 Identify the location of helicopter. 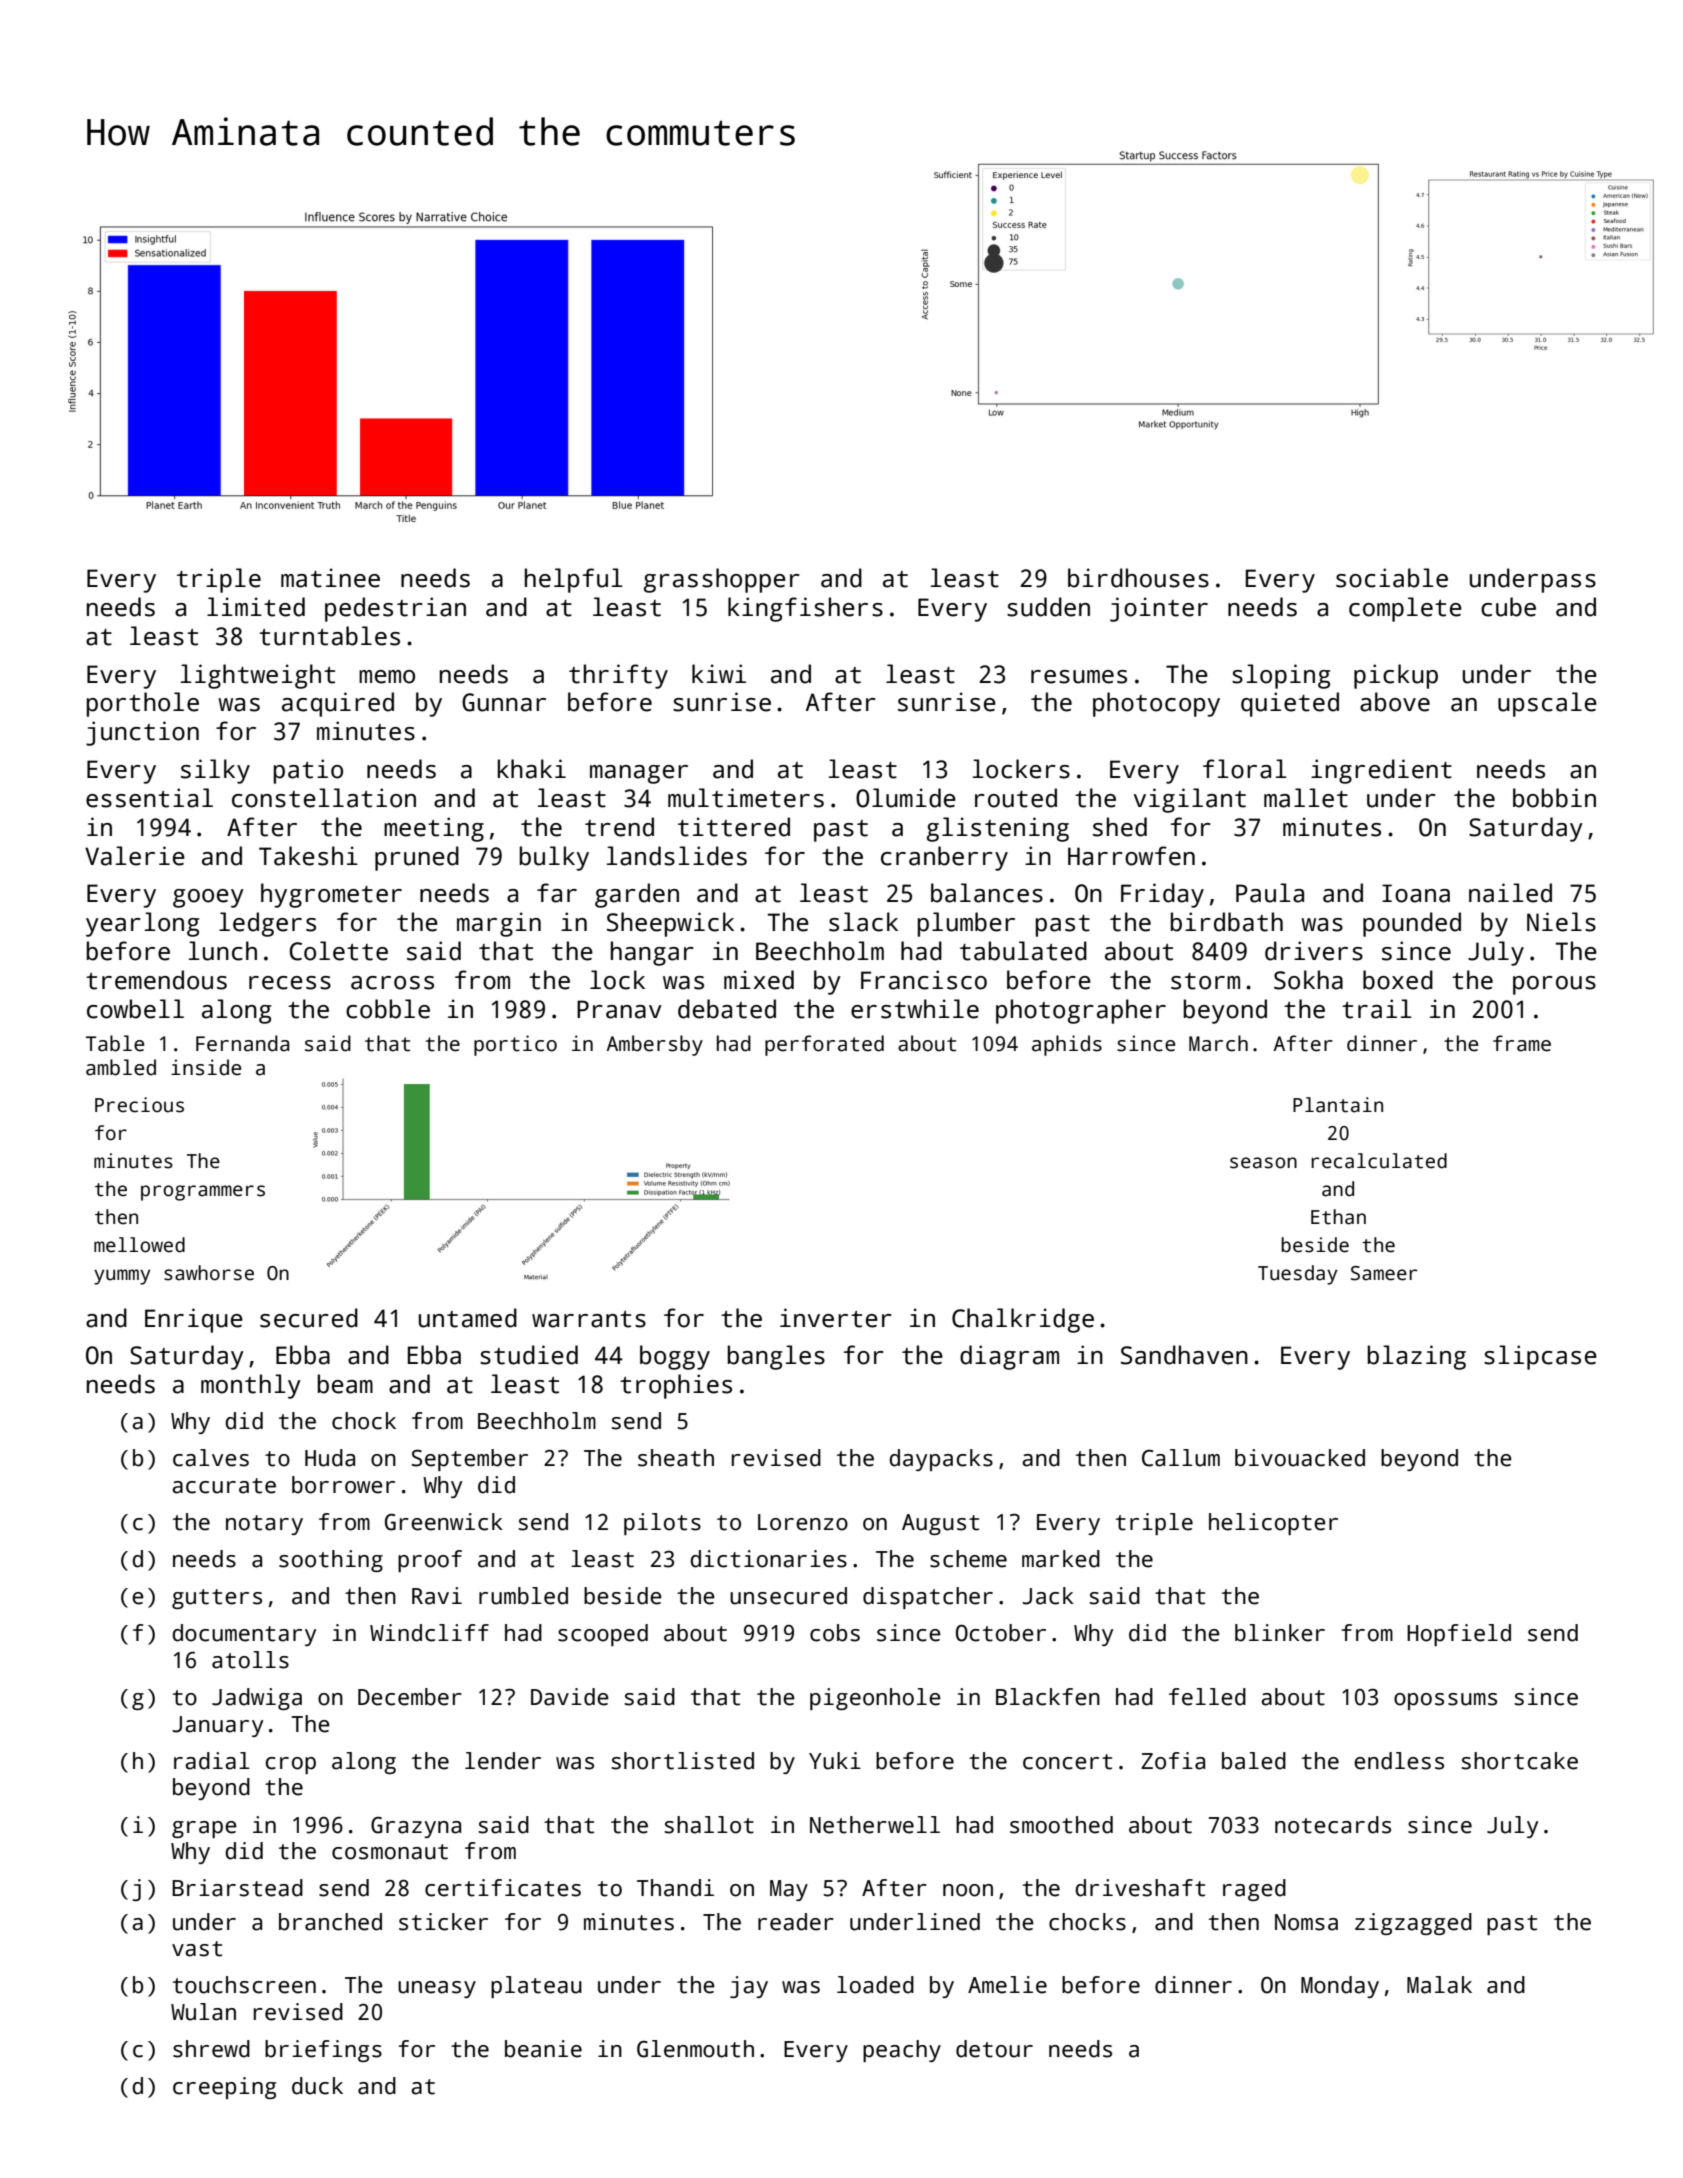
(1273, 1524).
